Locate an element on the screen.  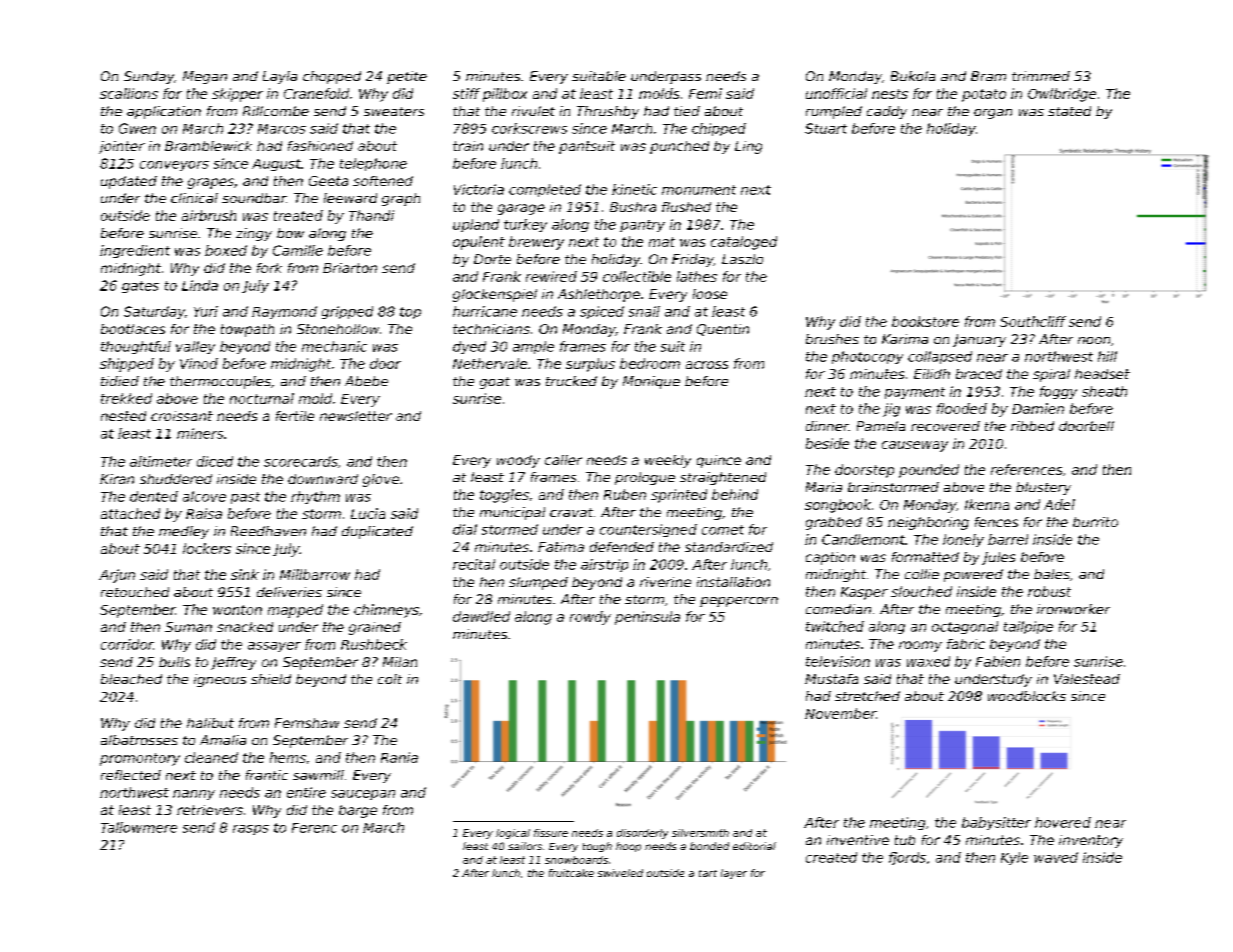
woodblocks is located at coordinates (1027, 696).
